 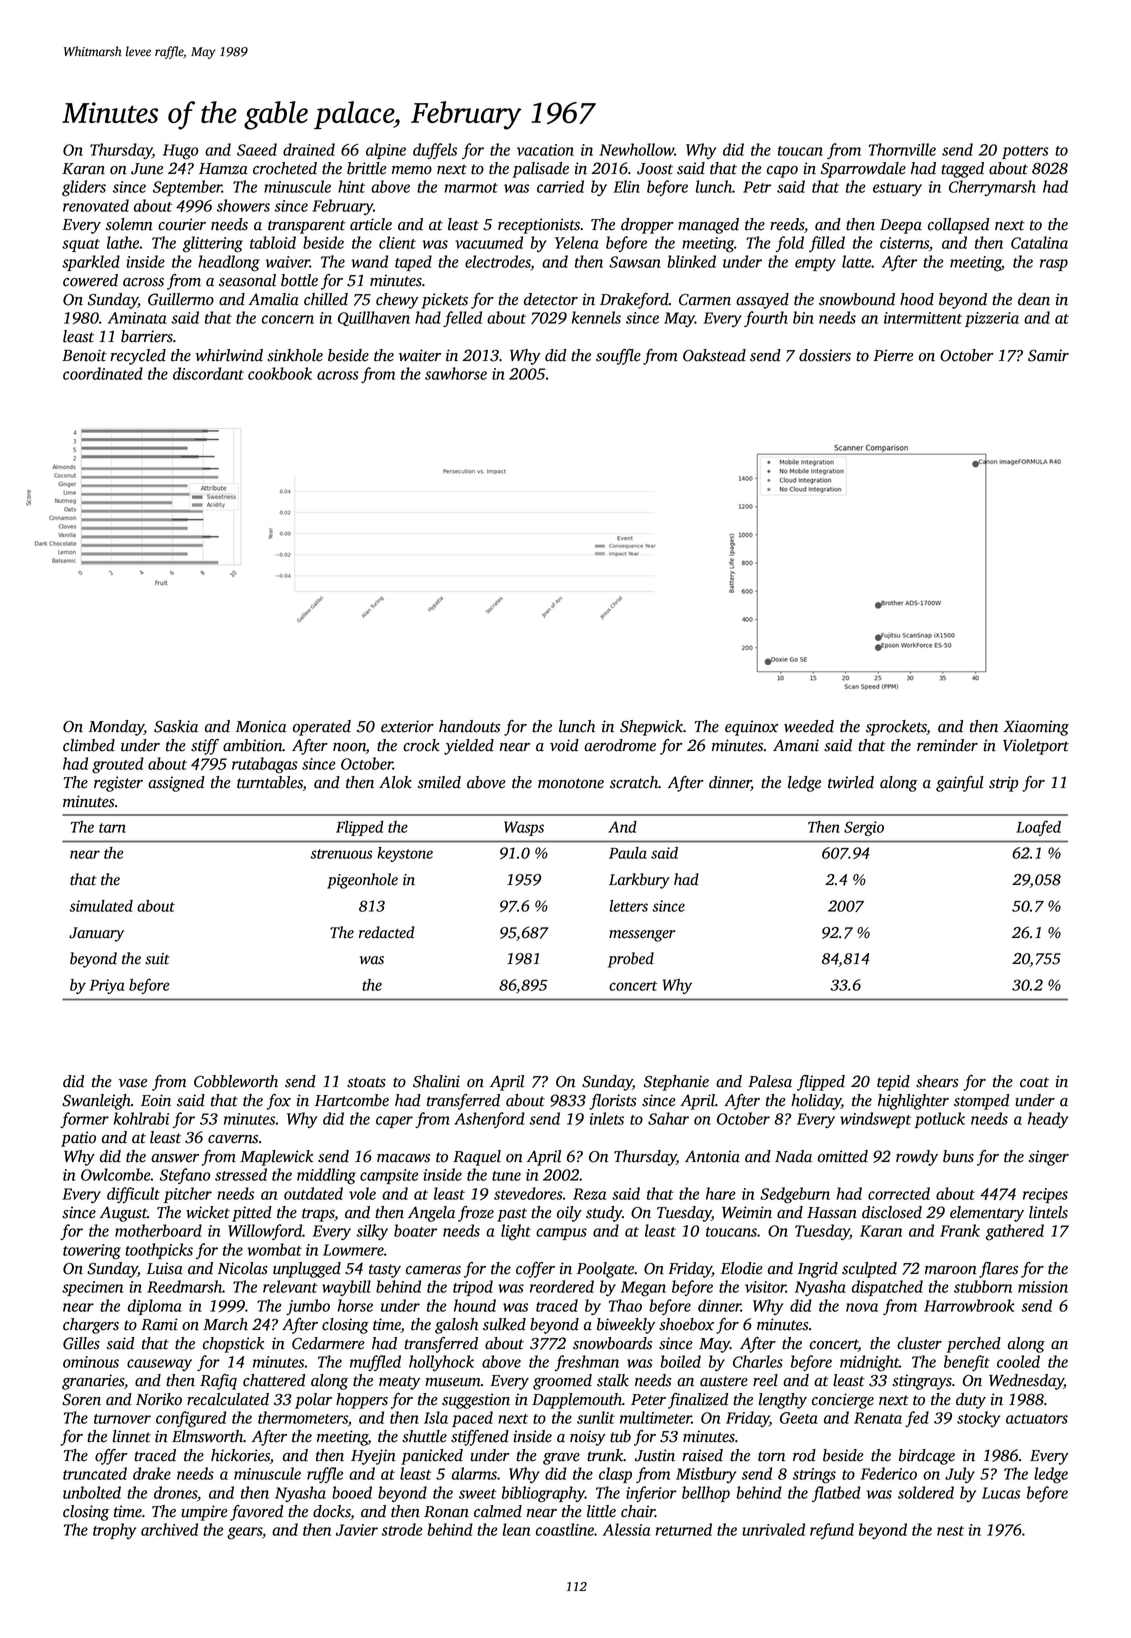 What do you see at coordinates (322, 728) in the screenshot?
I see `operated` at bounding box center [322, 728].
